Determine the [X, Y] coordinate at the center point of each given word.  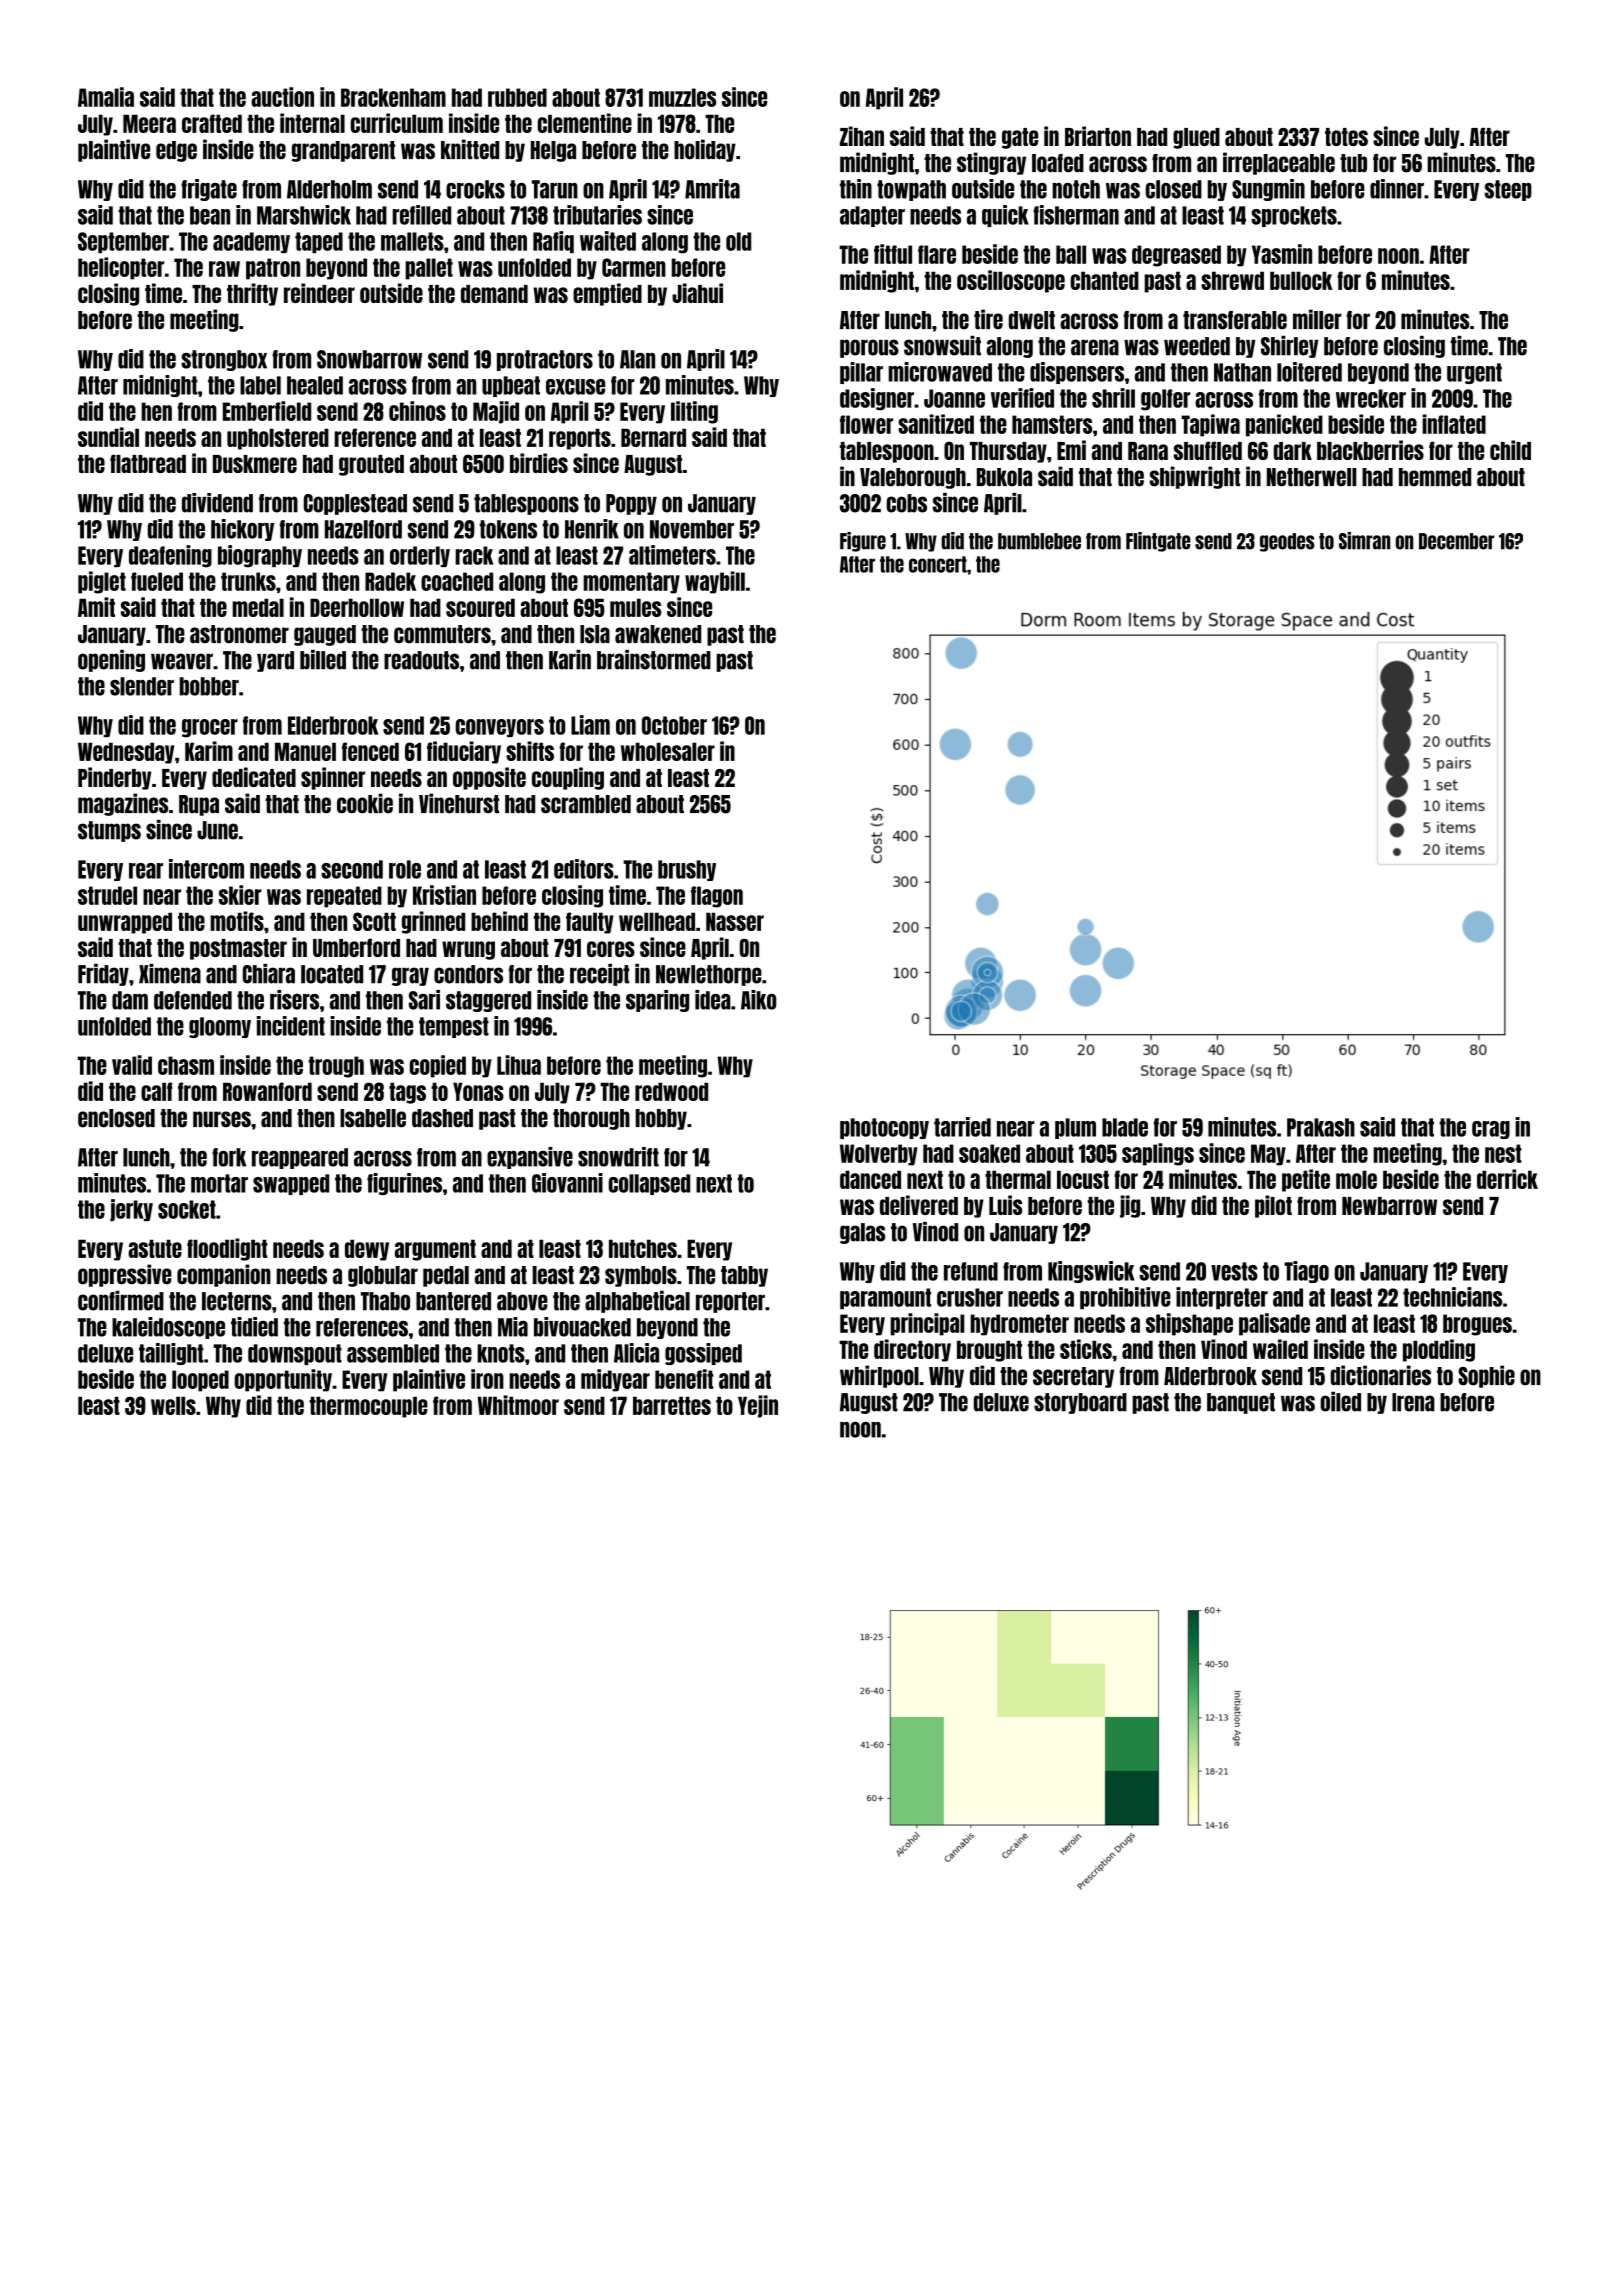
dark [1293, 451]
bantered [453, 1301]
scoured [480, 607]
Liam [590, 725]
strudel [107, 895]
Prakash [1321, 1127]
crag [1491, 1130]
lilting [694, 412]
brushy [687, 870]
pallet [429, 269]
